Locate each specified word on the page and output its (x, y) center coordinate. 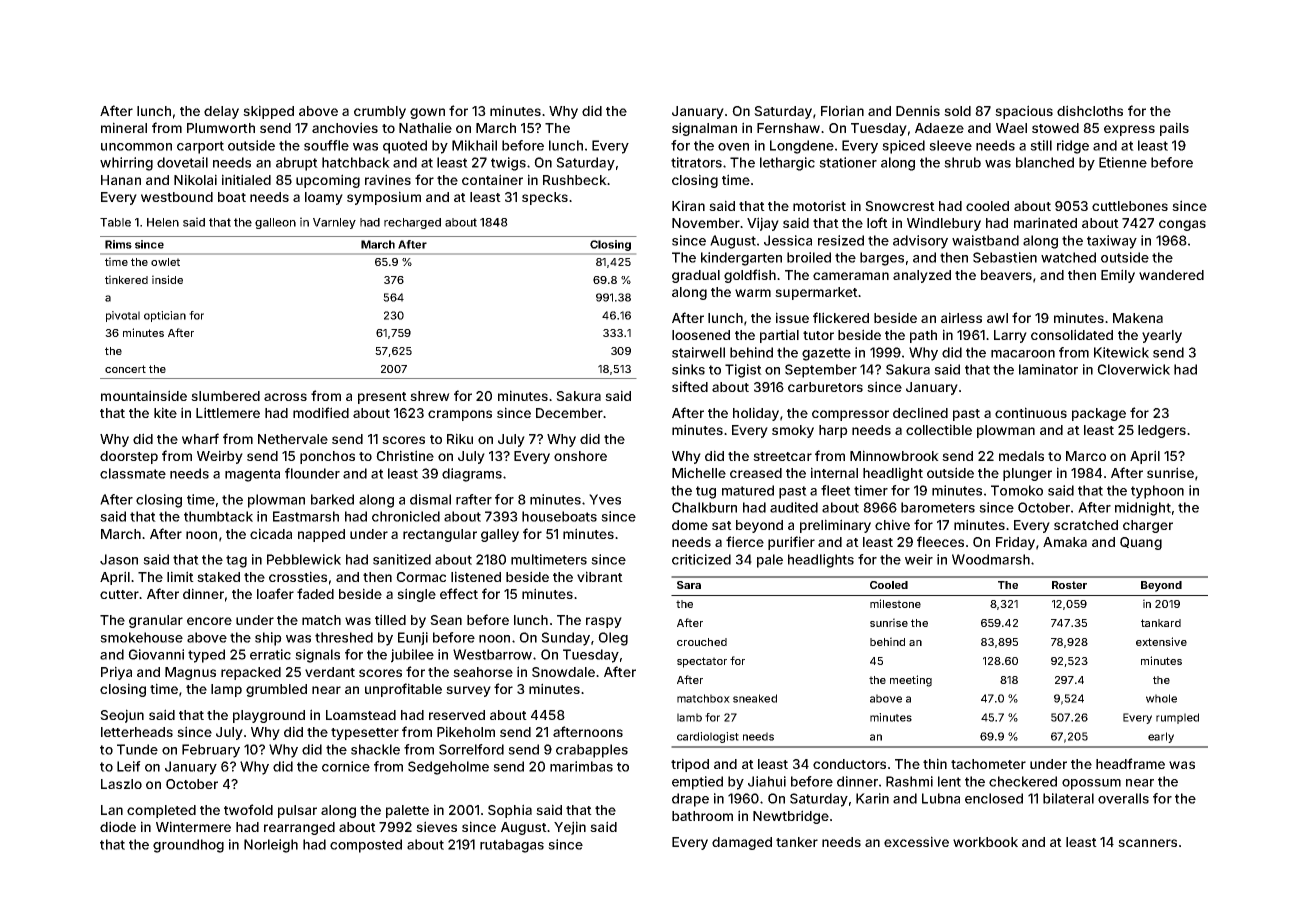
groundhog (188, 846)
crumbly (380, 112)
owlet (165, 262)
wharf (200, 438)
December (569, 413)
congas (1182, 225)
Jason (119, 559)
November (706, 223)
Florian (842, 110)
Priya (116, 673)
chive (892, 524)
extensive (1161, 641)
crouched (702, 642)
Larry (1010, 336)
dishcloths (1090, 110)
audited (794, 507)
